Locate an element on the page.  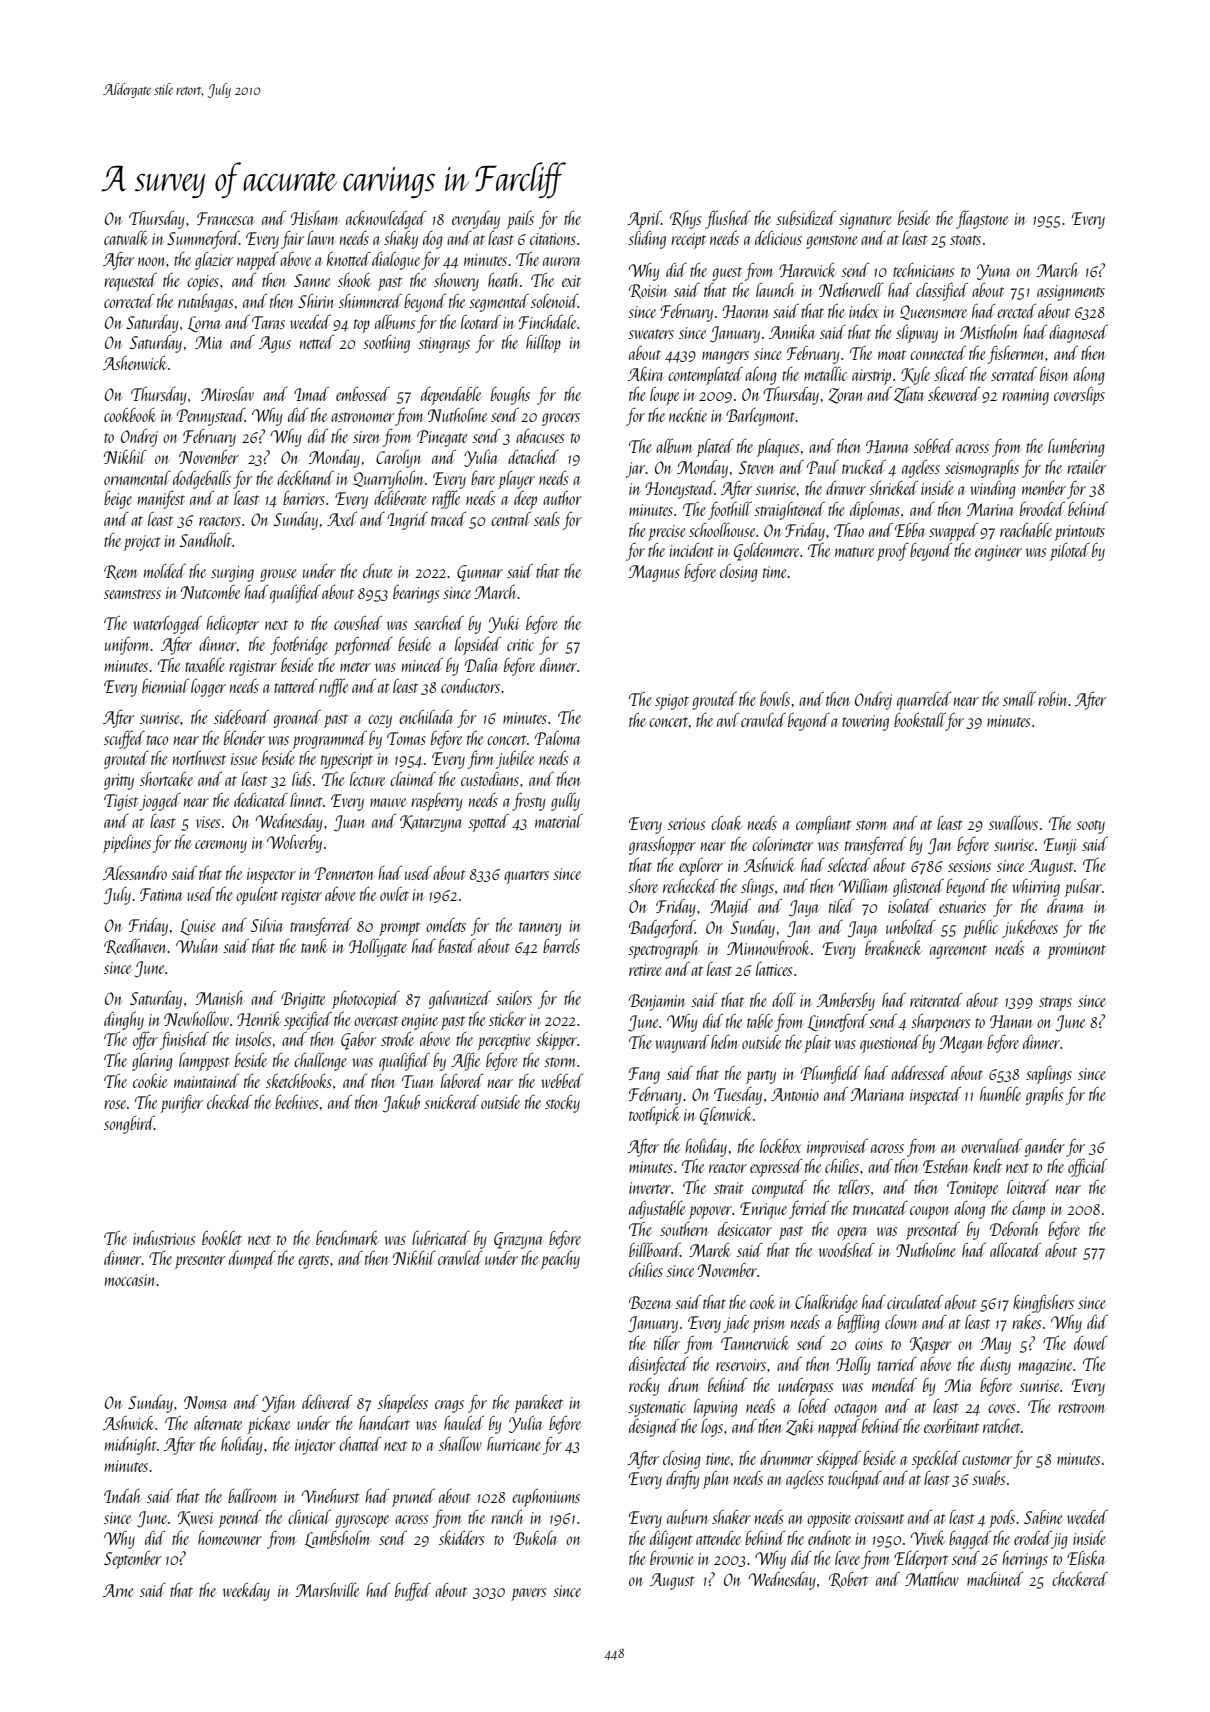
robin is located at coordinates (1053, 698).
